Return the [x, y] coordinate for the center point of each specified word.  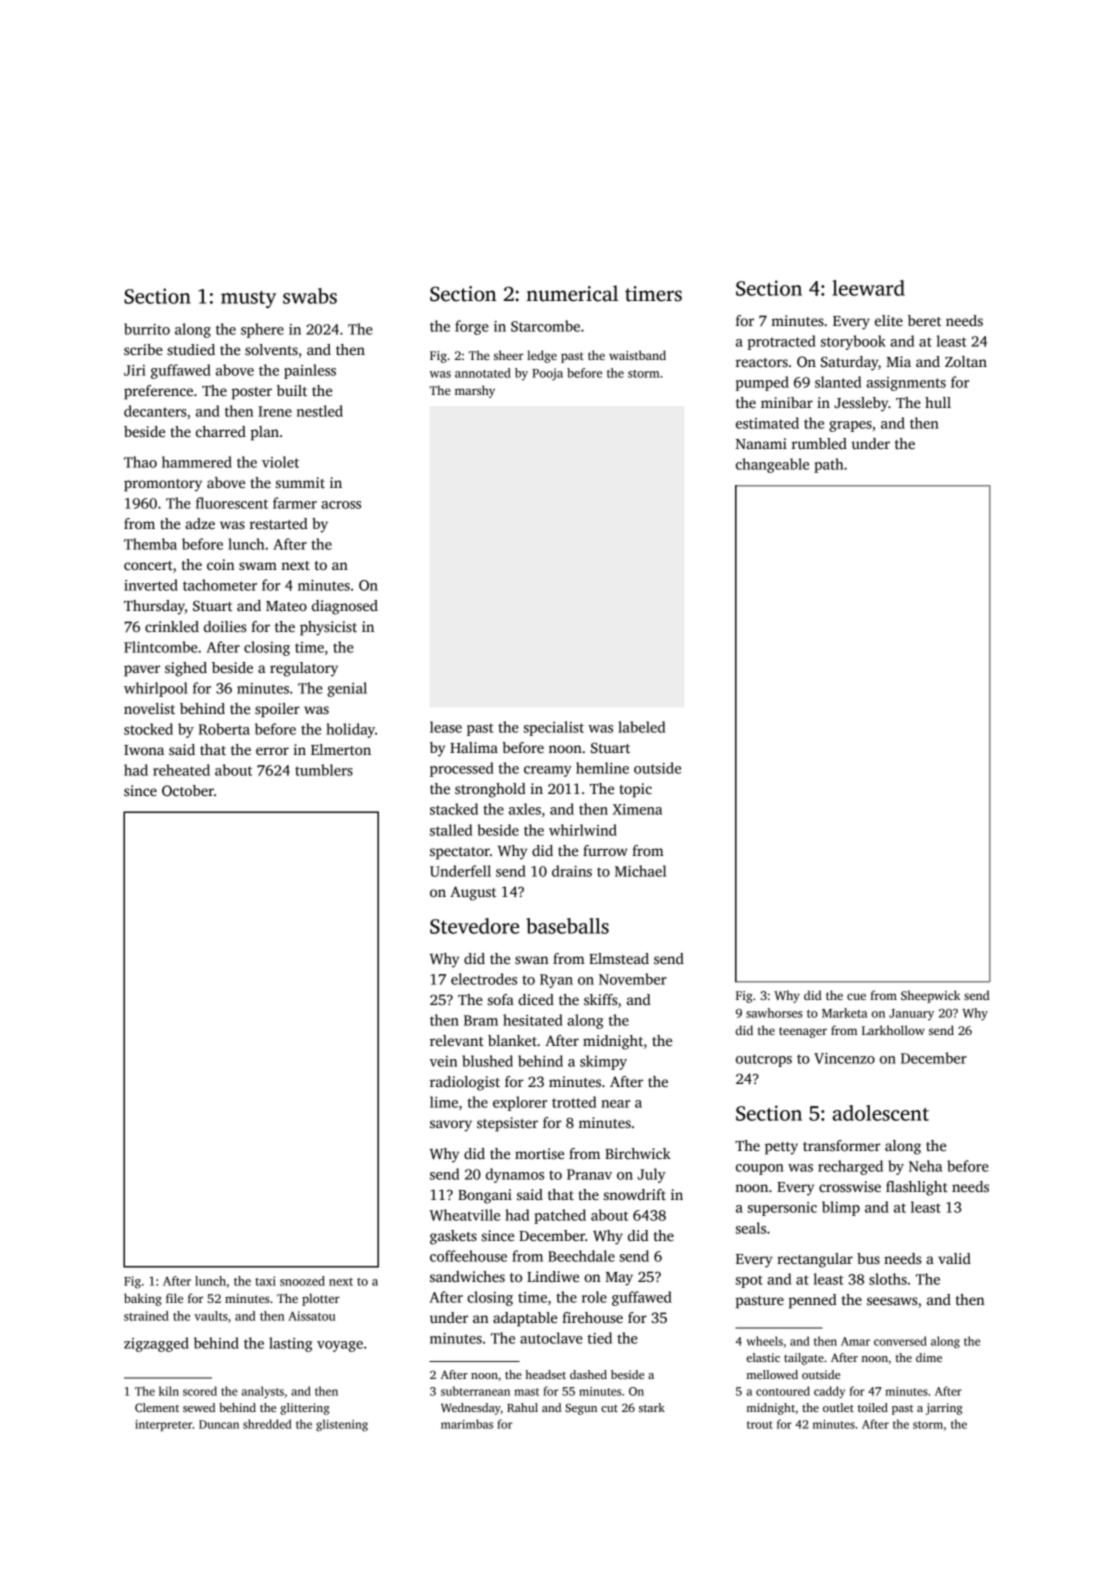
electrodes [484, 979]
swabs [310, 296]
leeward [869, 288]
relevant [457, 1040]
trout [760, 1425]
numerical [572, 293]
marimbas [467, 1424]
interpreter [164, 1425]
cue [856, 996]
